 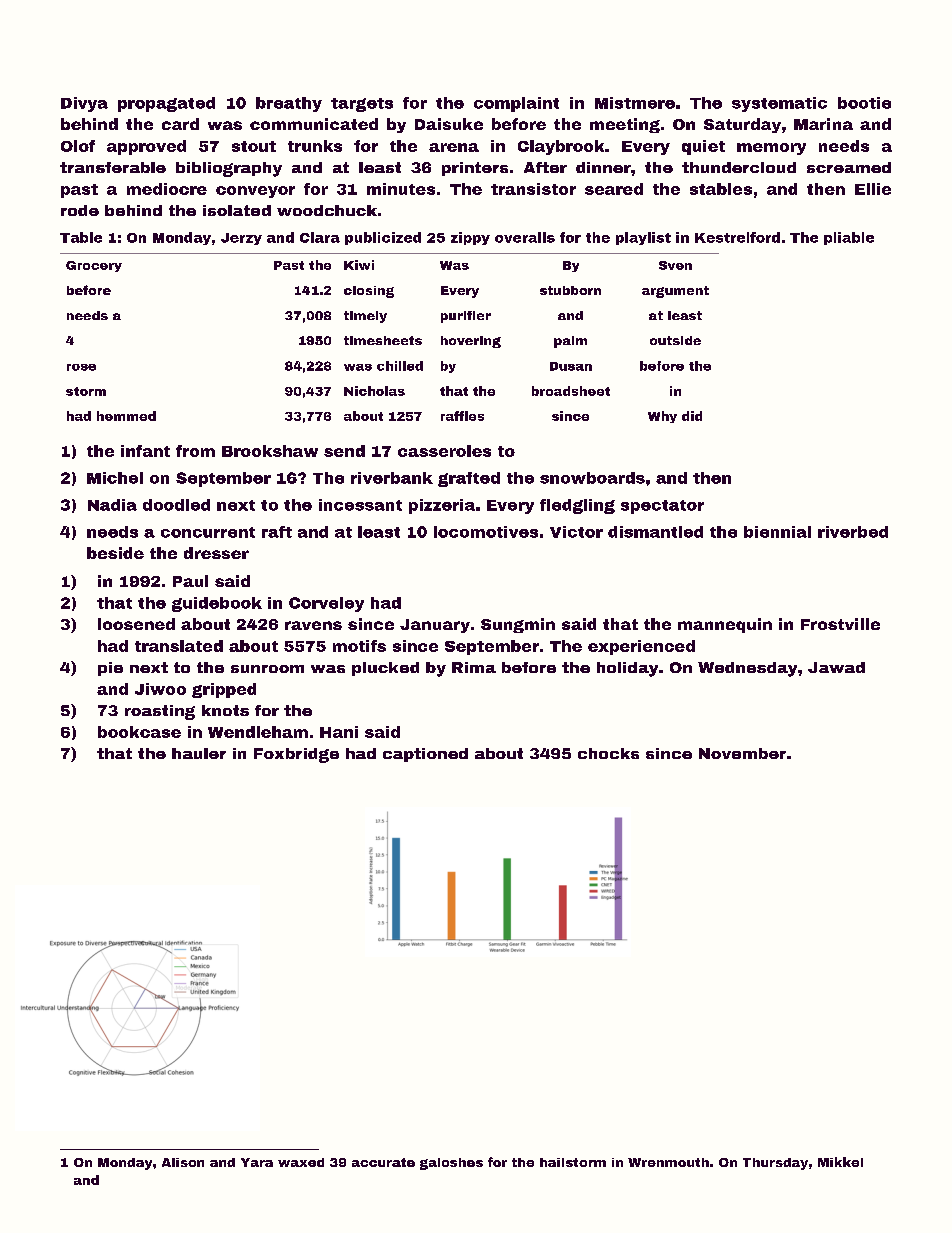 I want to click on bookcase, so click(x=139, y=732).
